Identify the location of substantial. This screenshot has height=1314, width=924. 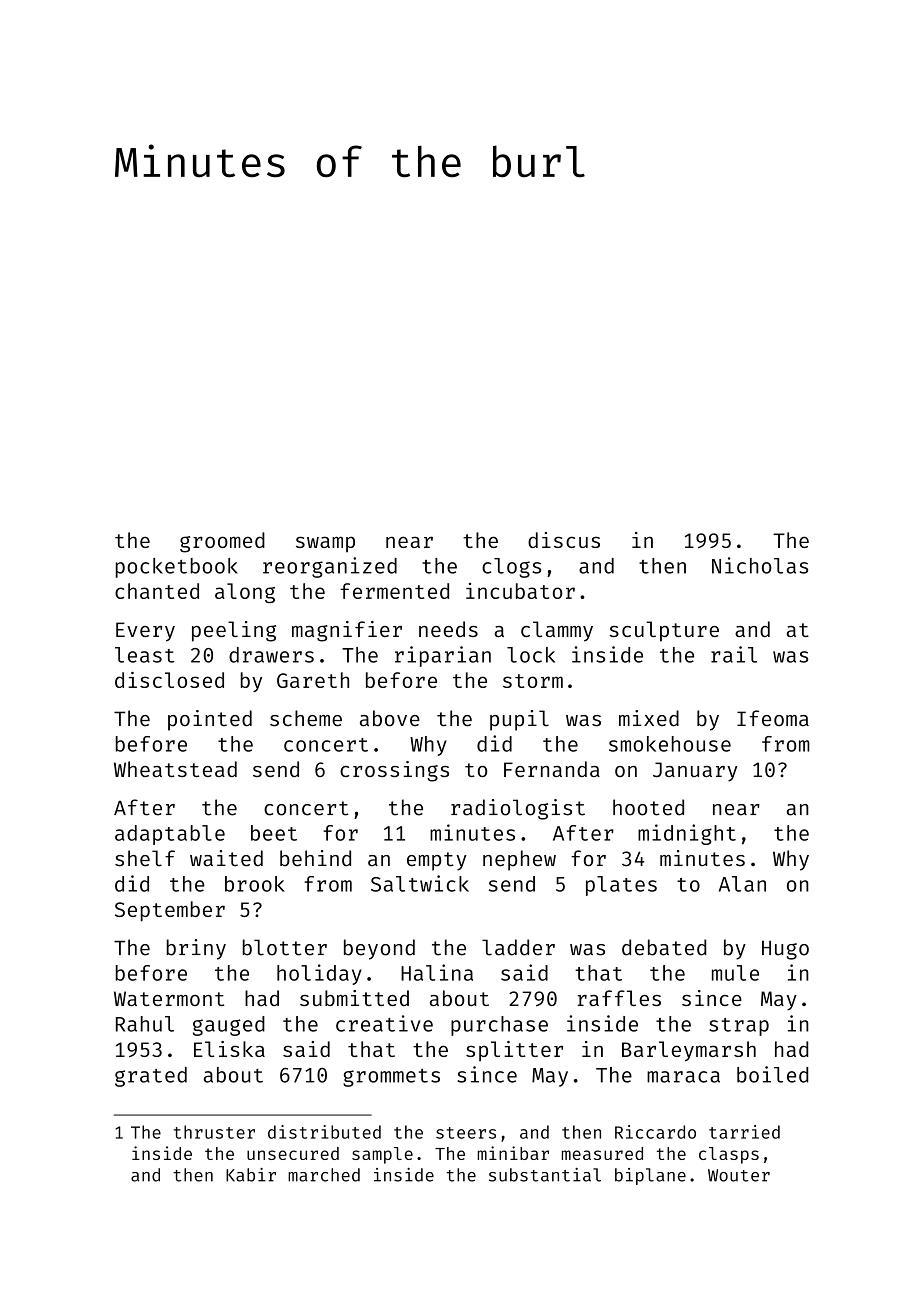
(545, 1175).
